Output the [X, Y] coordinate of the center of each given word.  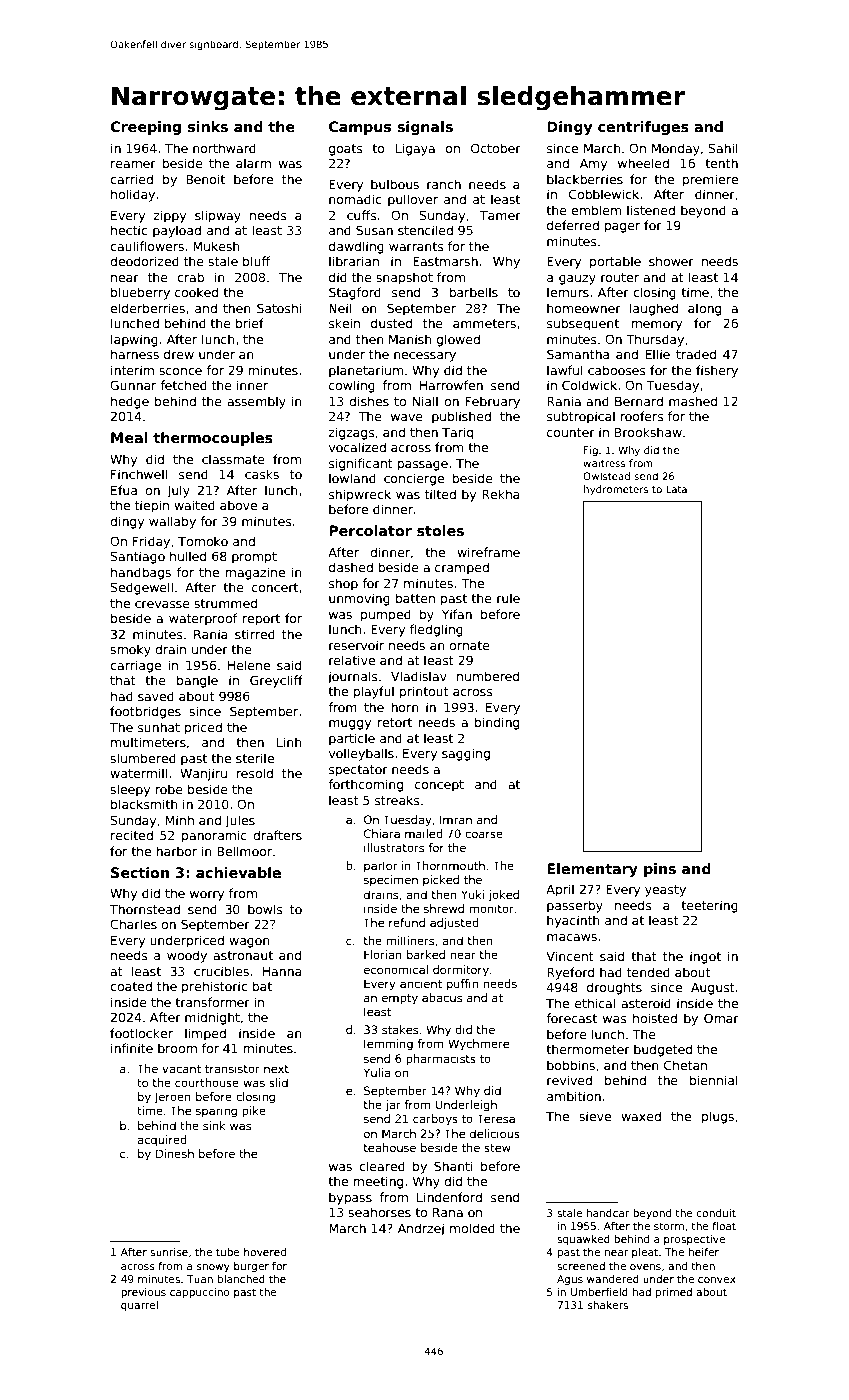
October [496, 148]
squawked [583, 1240]
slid [278, 1082]
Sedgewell [142, 588]
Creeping [145, 128]
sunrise [169, 1252]
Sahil [723, 148]
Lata [676, 489]
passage [422, 466]
